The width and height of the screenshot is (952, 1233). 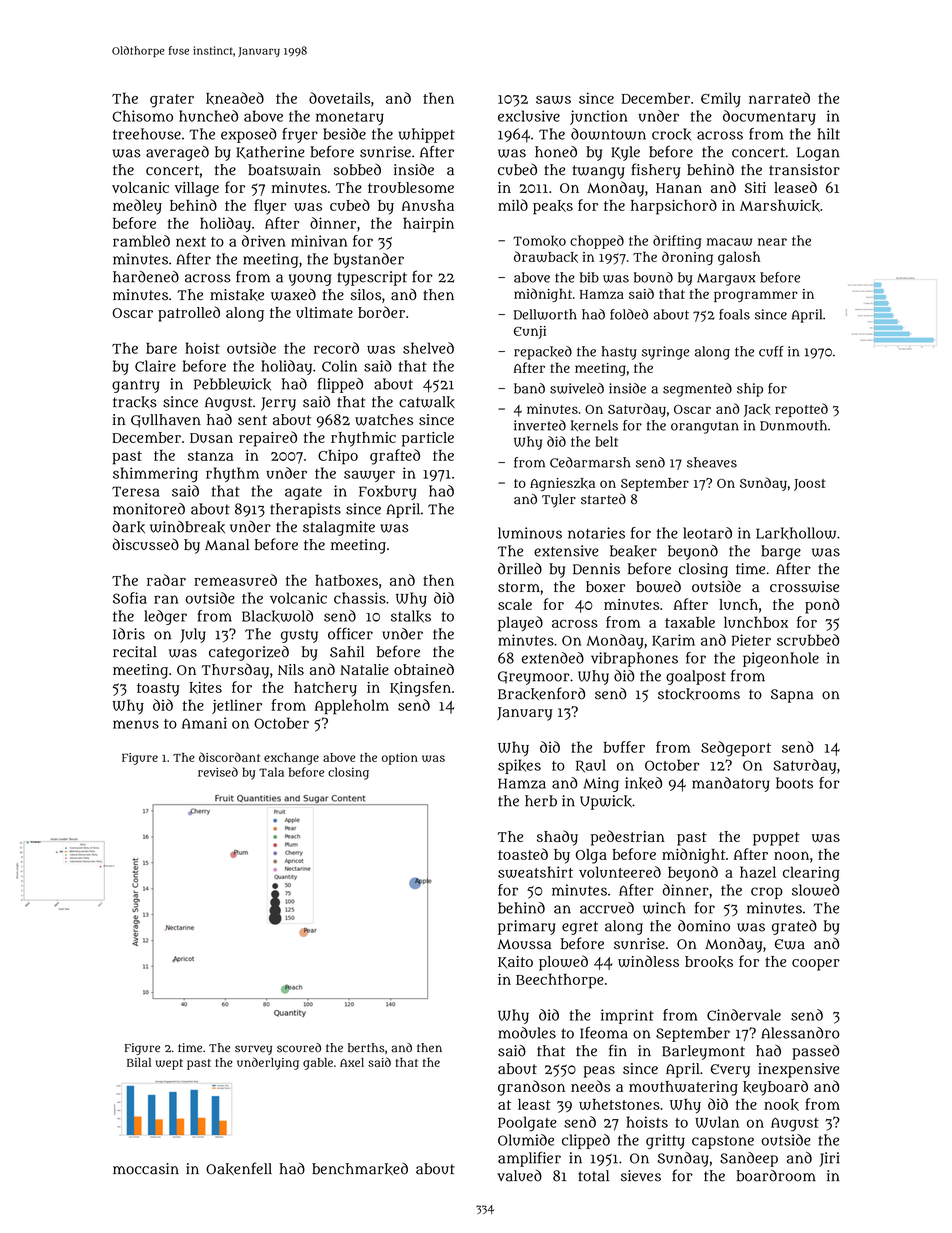 I want to click on moccasin, so click(x=146, y=1169).
